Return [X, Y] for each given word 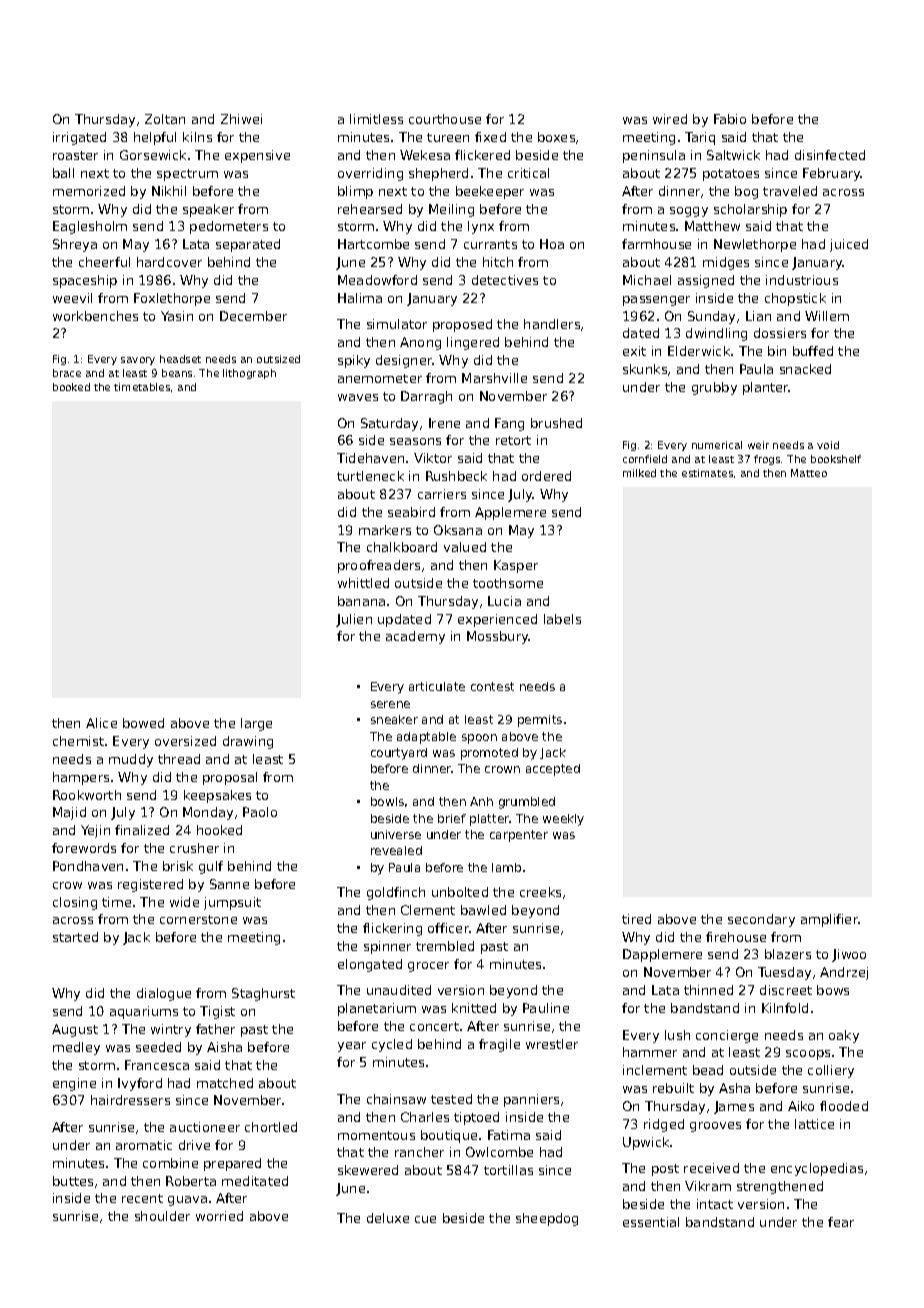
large [256, 724]
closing [75, 903]
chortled [271, 1127]
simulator [397, 324]
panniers [531, 1100]
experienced [497, 620]
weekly [563, 820]
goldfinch [396, 893]
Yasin [177, 316]
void [828, 445]
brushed [556, 423]
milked [639, 473]
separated [248, 245]
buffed [813, 351]
